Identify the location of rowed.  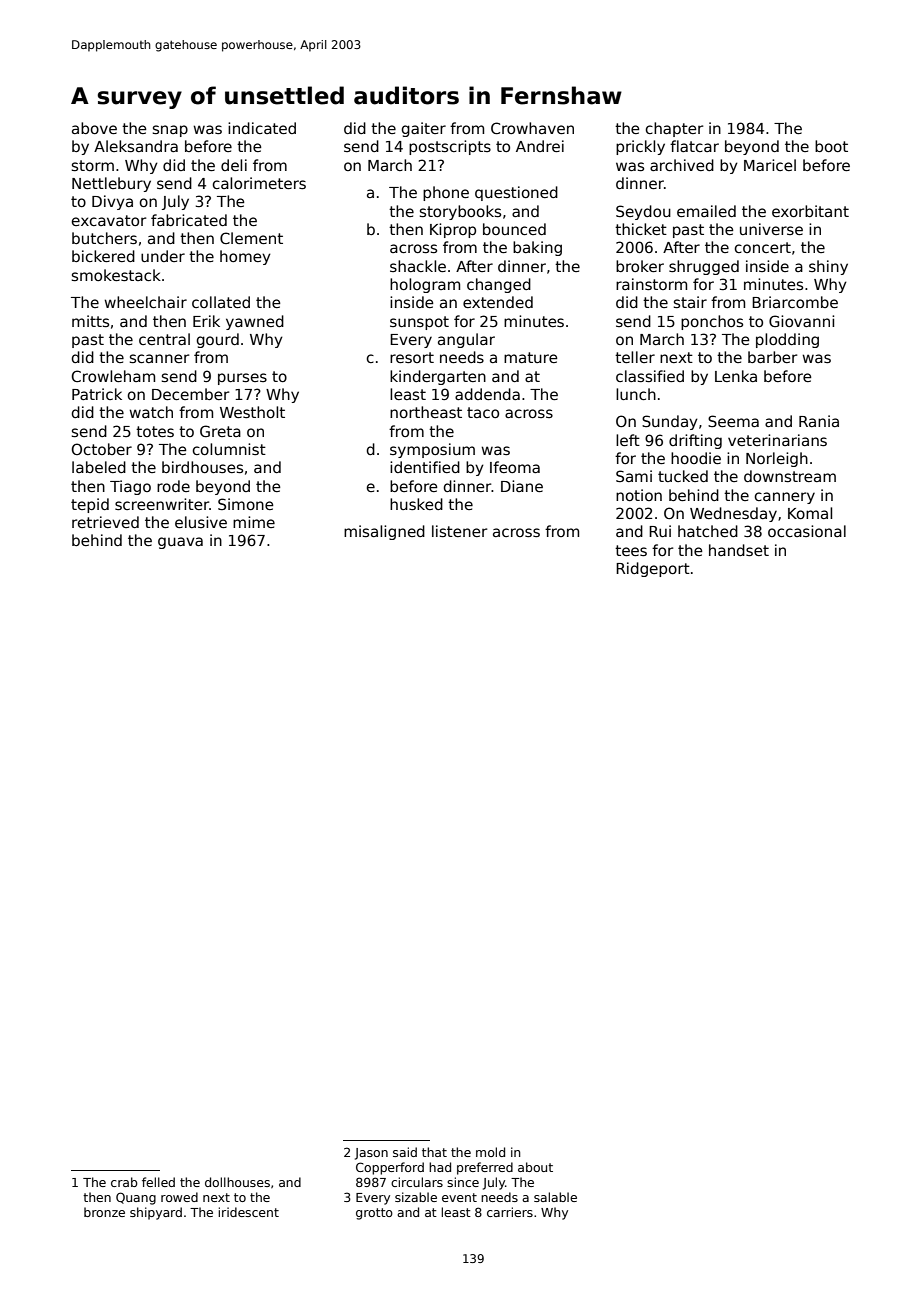
(179, 1197).
